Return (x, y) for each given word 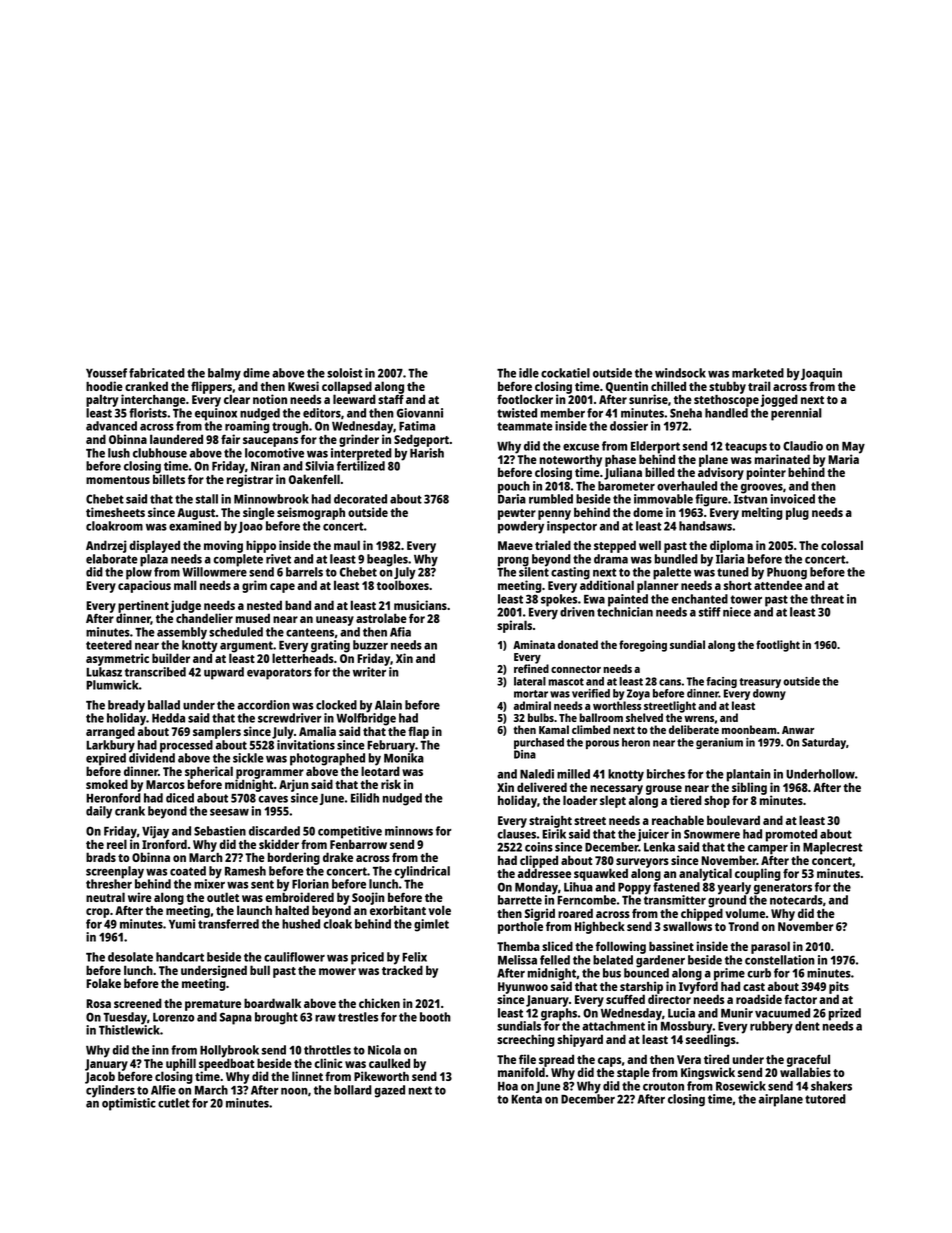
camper (768, 850)
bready (126, 706)
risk (391, 784)
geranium (719, 743)
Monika (404, 758)
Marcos (165, 784)
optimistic (129, 1104)
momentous (118, 480)
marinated (782, 459)
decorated (360, 499)
